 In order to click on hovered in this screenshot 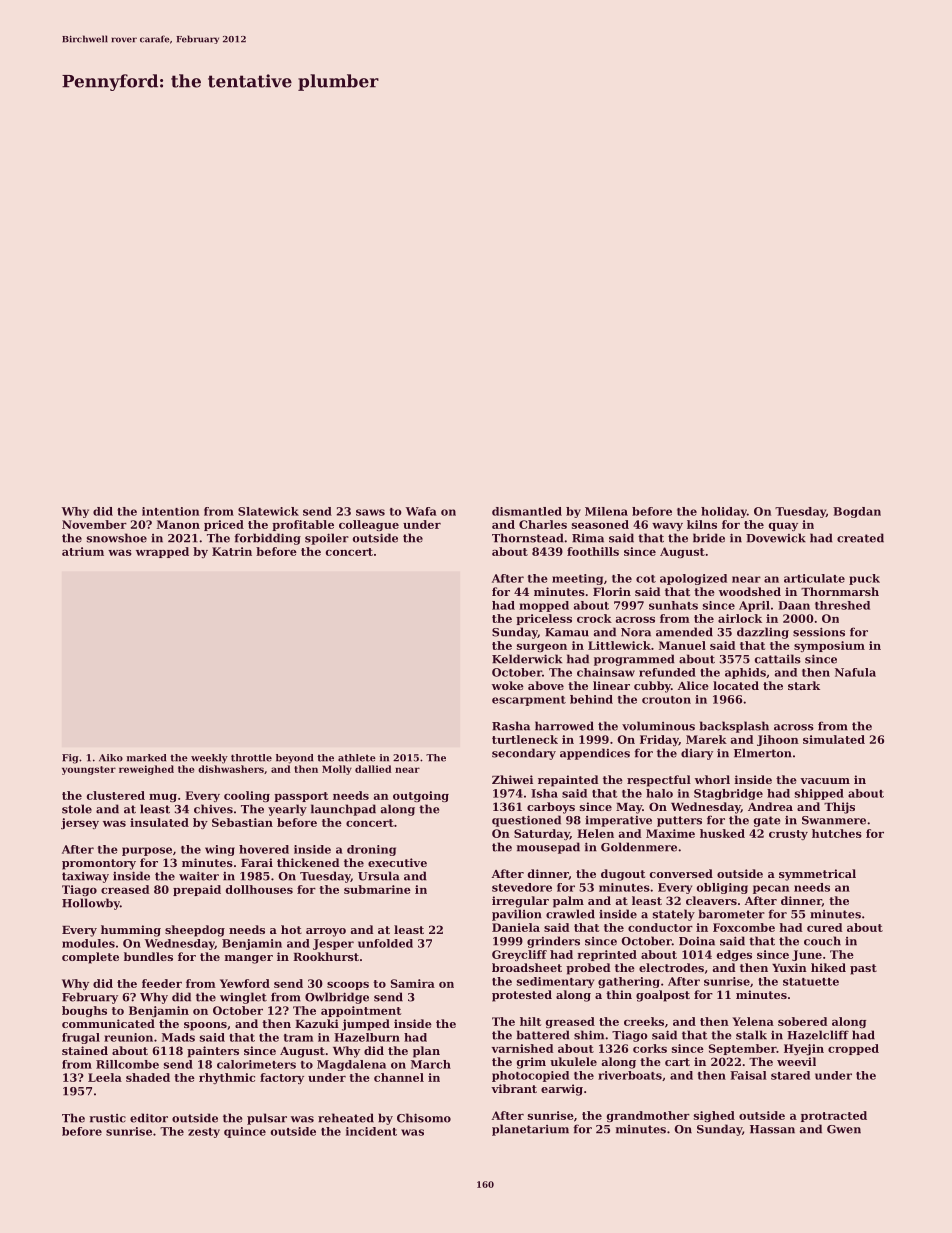, I will do `click(264, 849)`.
